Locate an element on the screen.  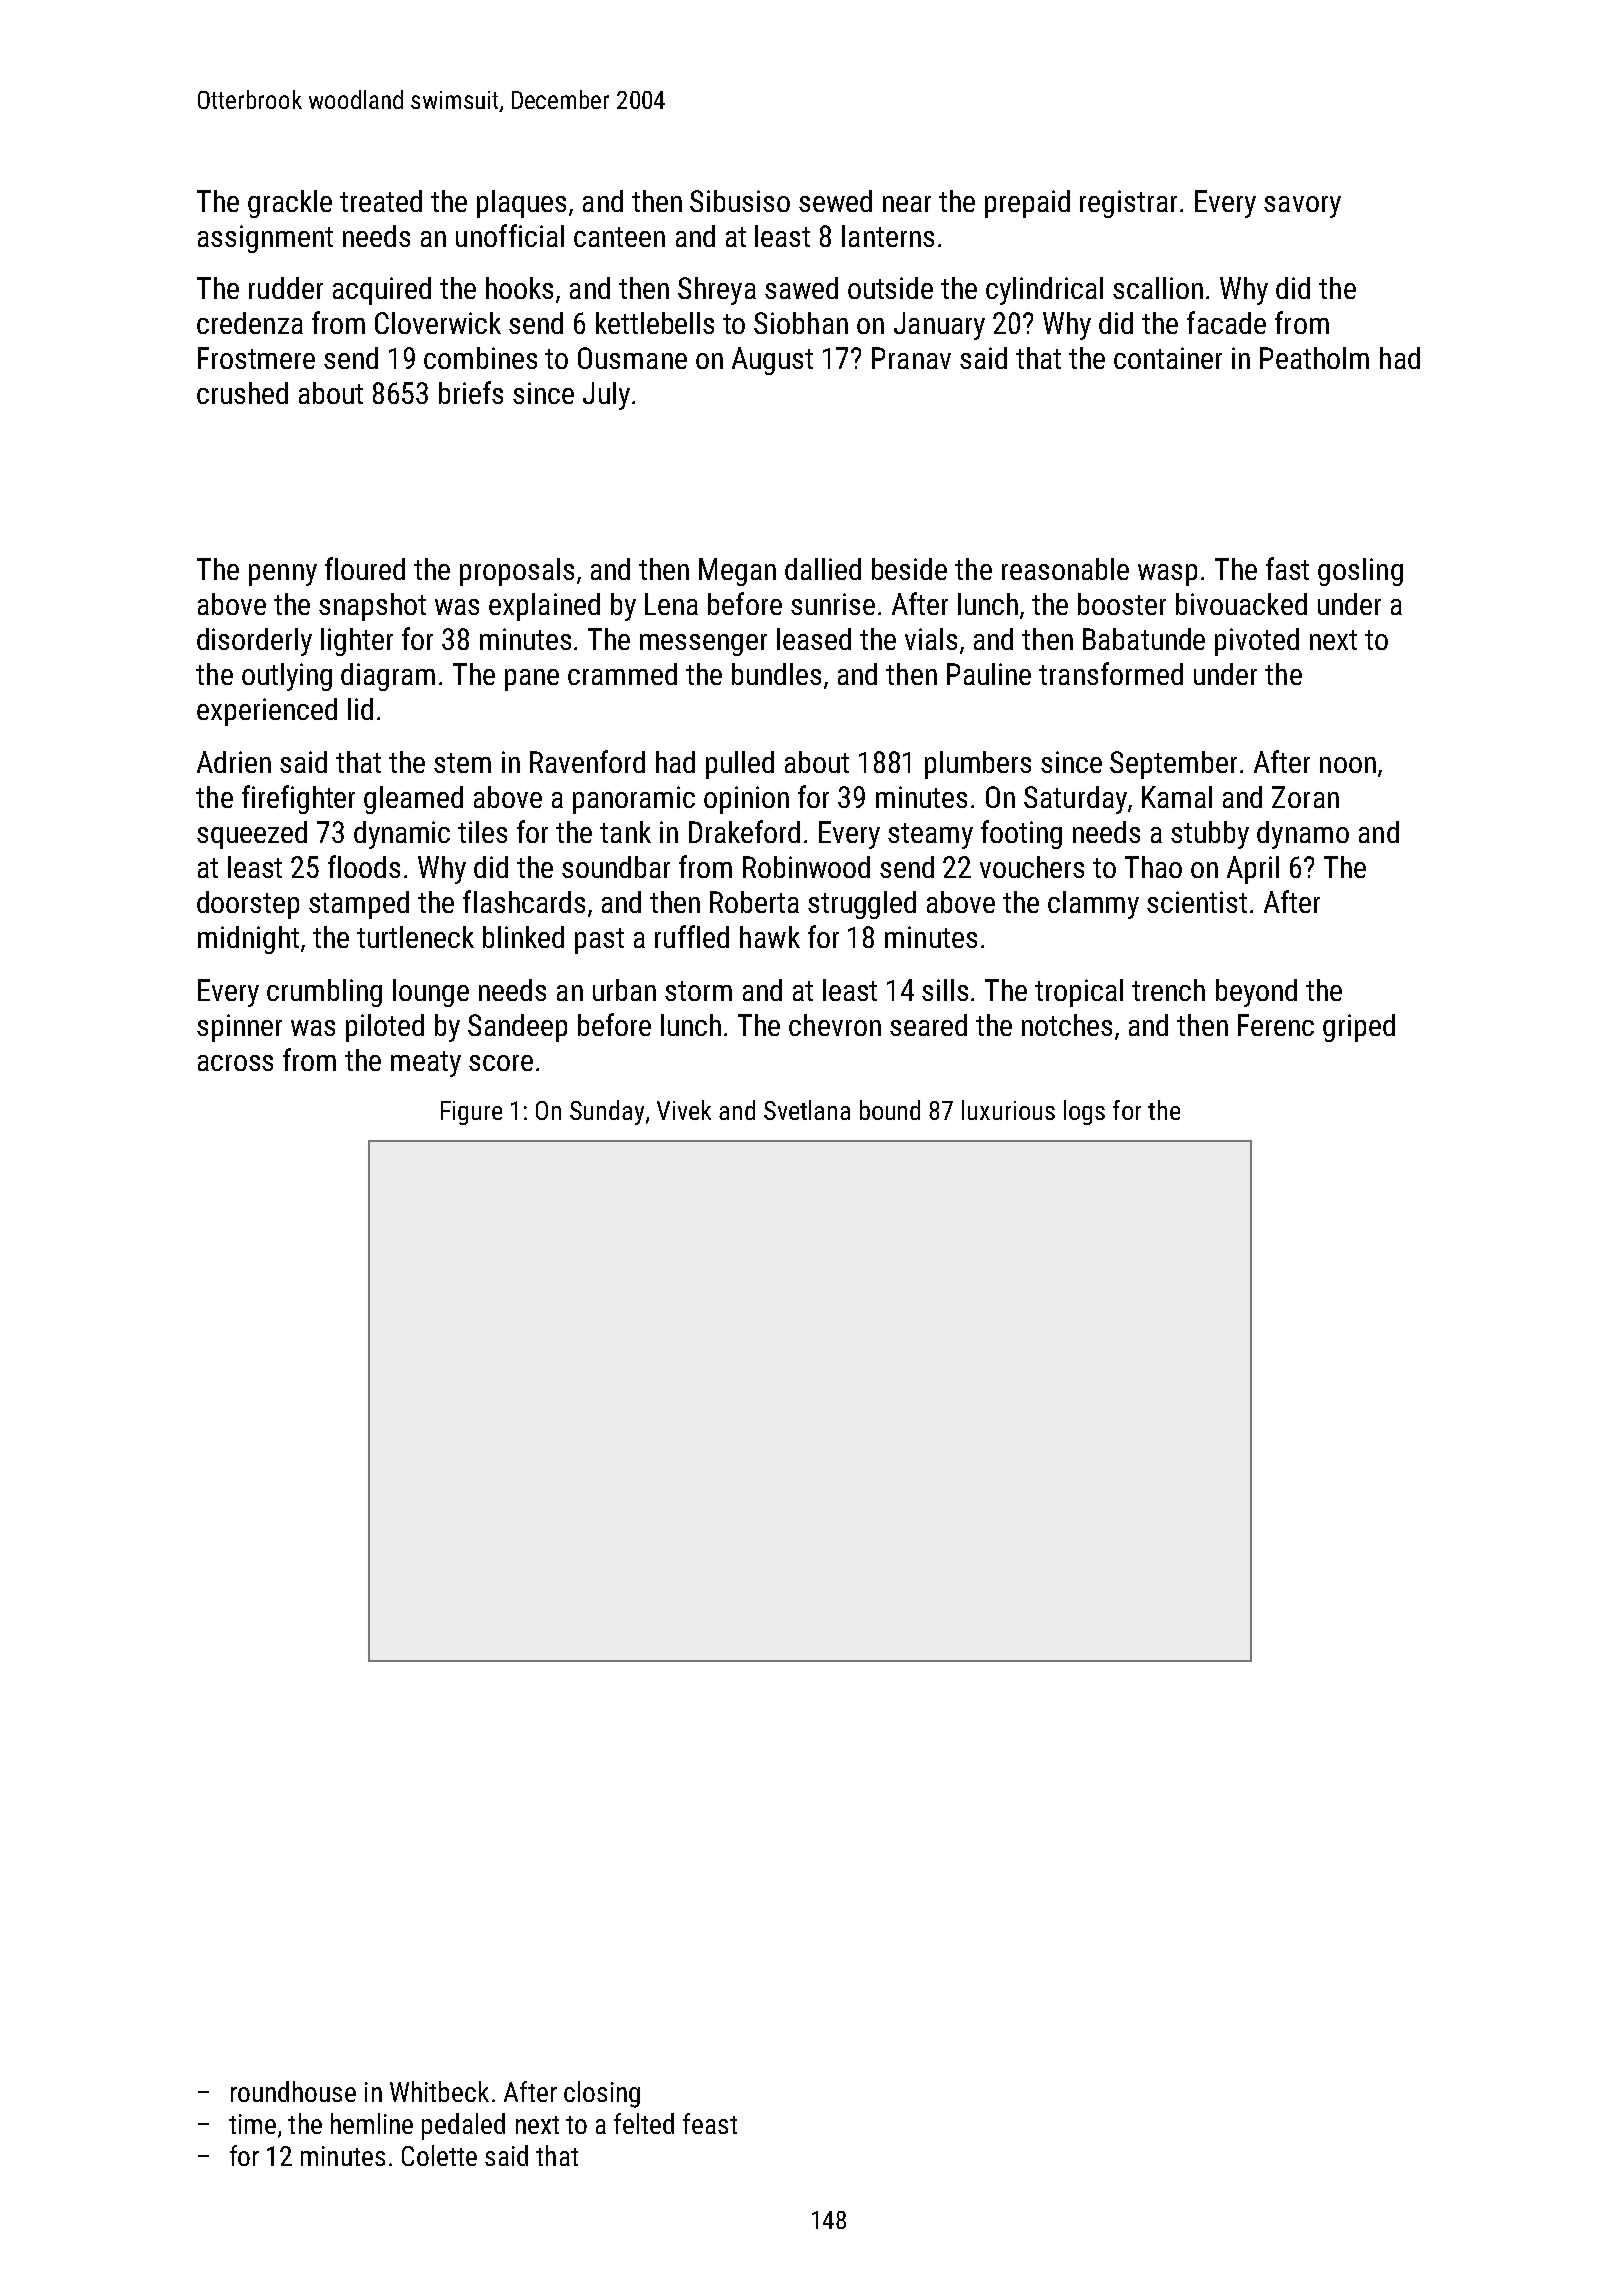
Lena is located at coordinates (671, 604).
